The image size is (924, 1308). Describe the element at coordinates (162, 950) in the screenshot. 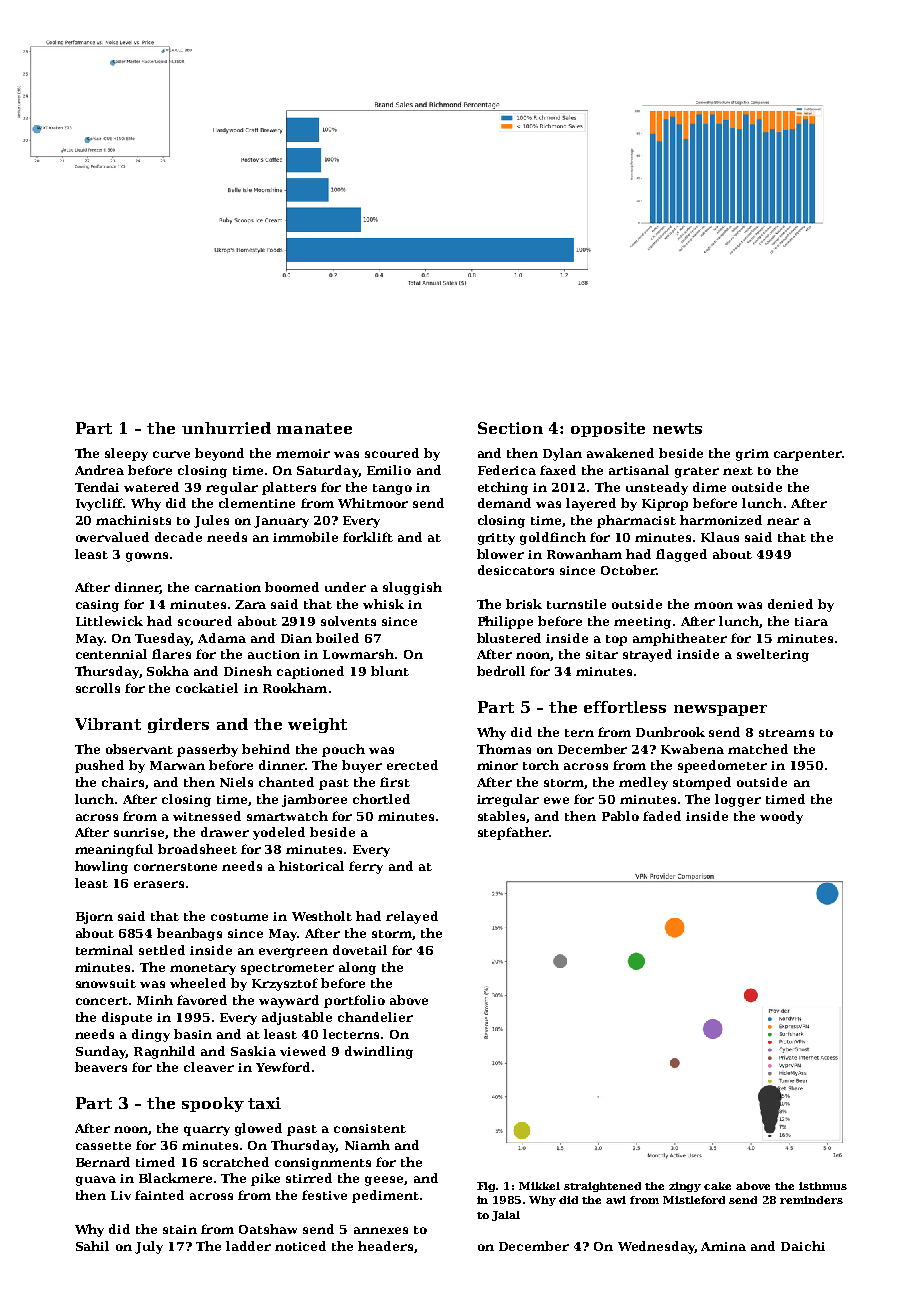

I see `settled` at that location.
